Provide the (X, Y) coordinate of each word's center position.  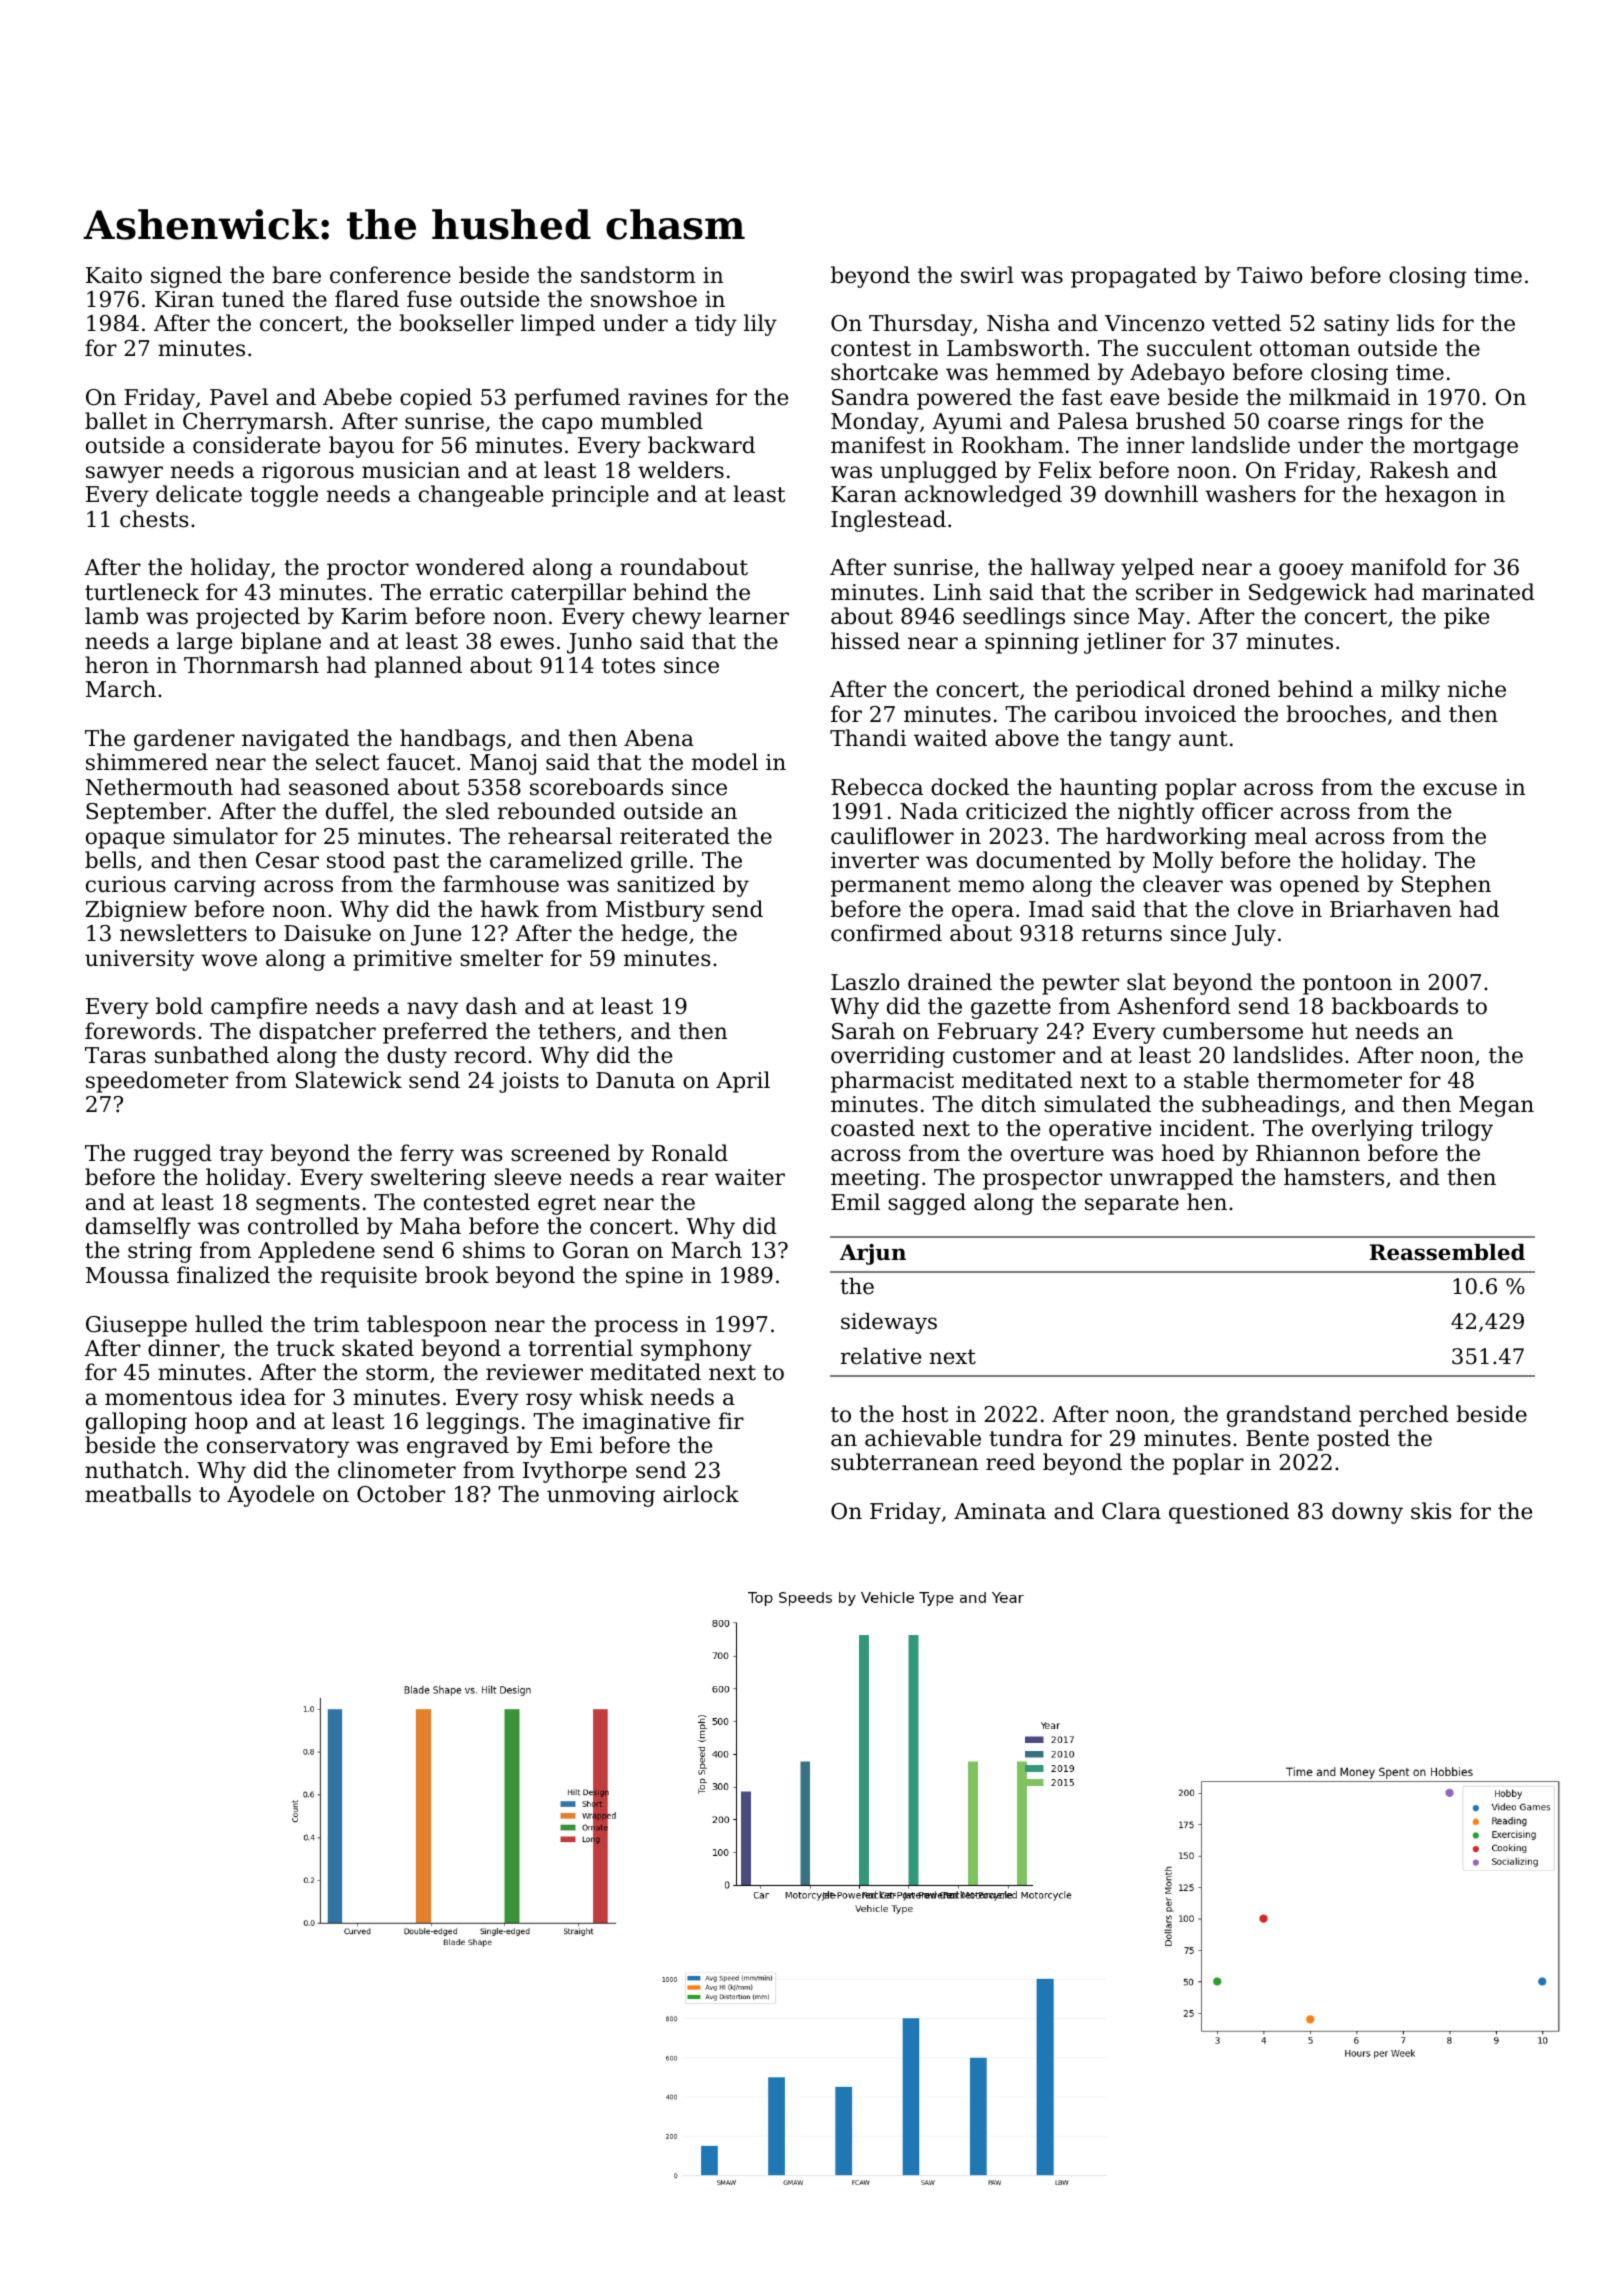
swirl (987, 275)
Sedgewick (1308, 594)
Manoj (503, 764)
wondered (470, 567)
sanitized (666, 884)
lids (1415, 323)
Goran (596, 1250)
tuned (253, 299)
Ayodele (270, 1496)
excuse (1460, 789)
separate (1132, 1205)
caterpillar (568, 594)
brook (457, 1275)
